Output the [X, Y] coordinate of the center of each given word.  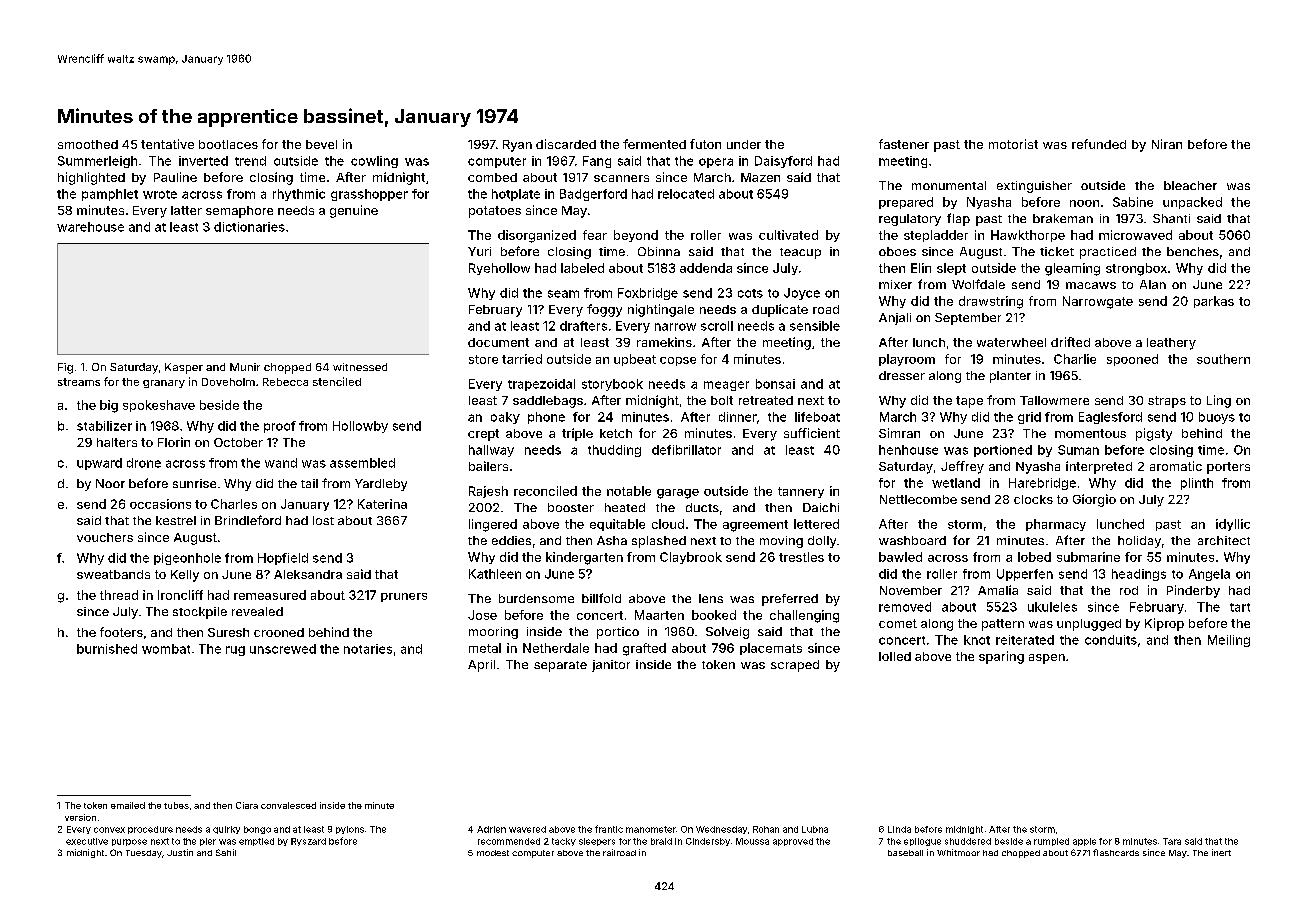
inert [1221, 852]
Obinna [659, 251]
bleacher [1190, 185]
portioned [1003, 451]
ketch [616, 433]
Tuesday [144, 854]
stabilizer [104, 426]
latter [186, 210]
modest [493, 853]
